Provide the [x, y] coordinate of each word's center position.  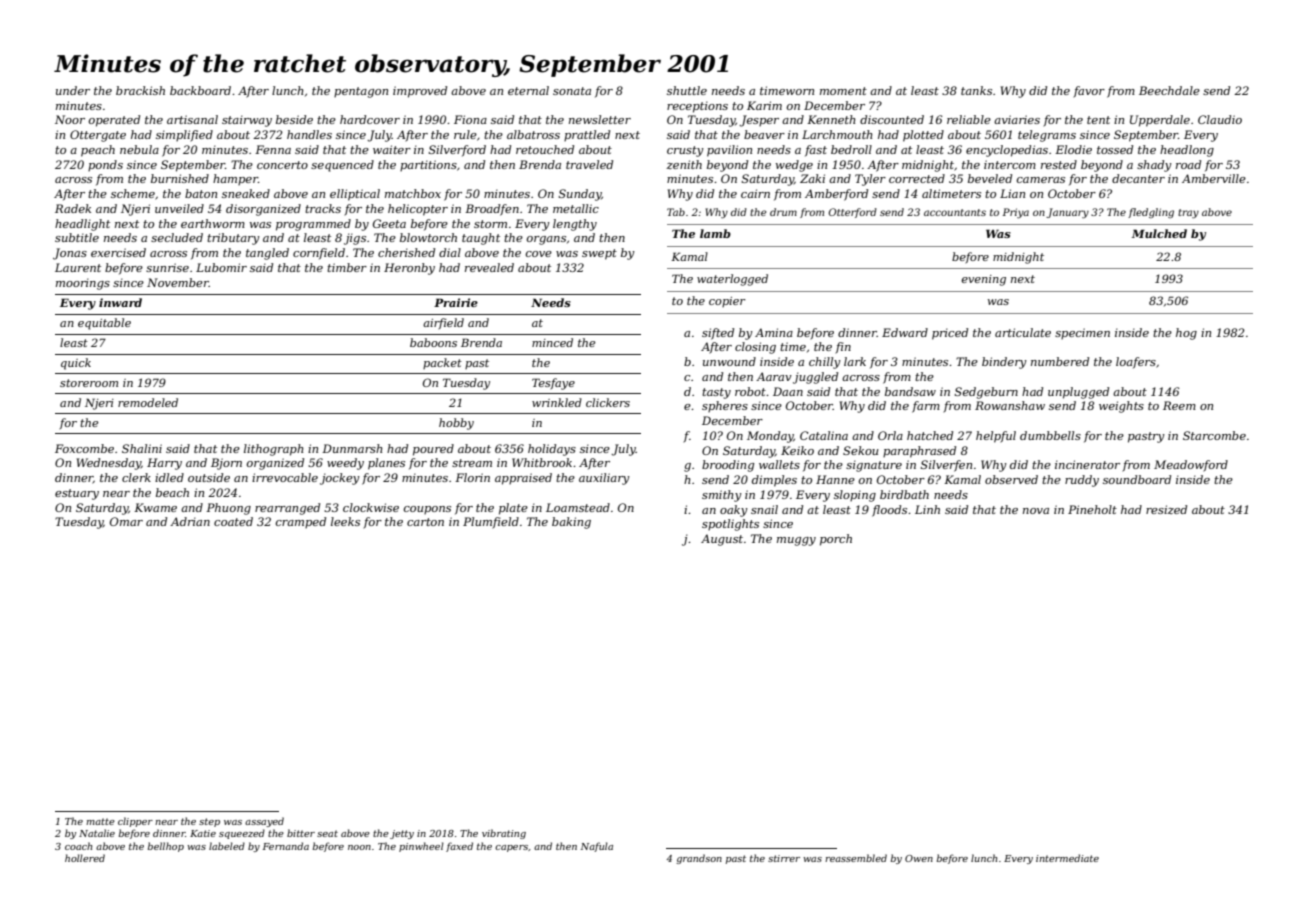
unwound [729, 361]
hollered [85, 858]
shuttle [687, 90]
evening [984, 280]
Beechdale [1169, 90]
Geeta [389, 223]
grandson [699, 859]
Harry [164, 464]
